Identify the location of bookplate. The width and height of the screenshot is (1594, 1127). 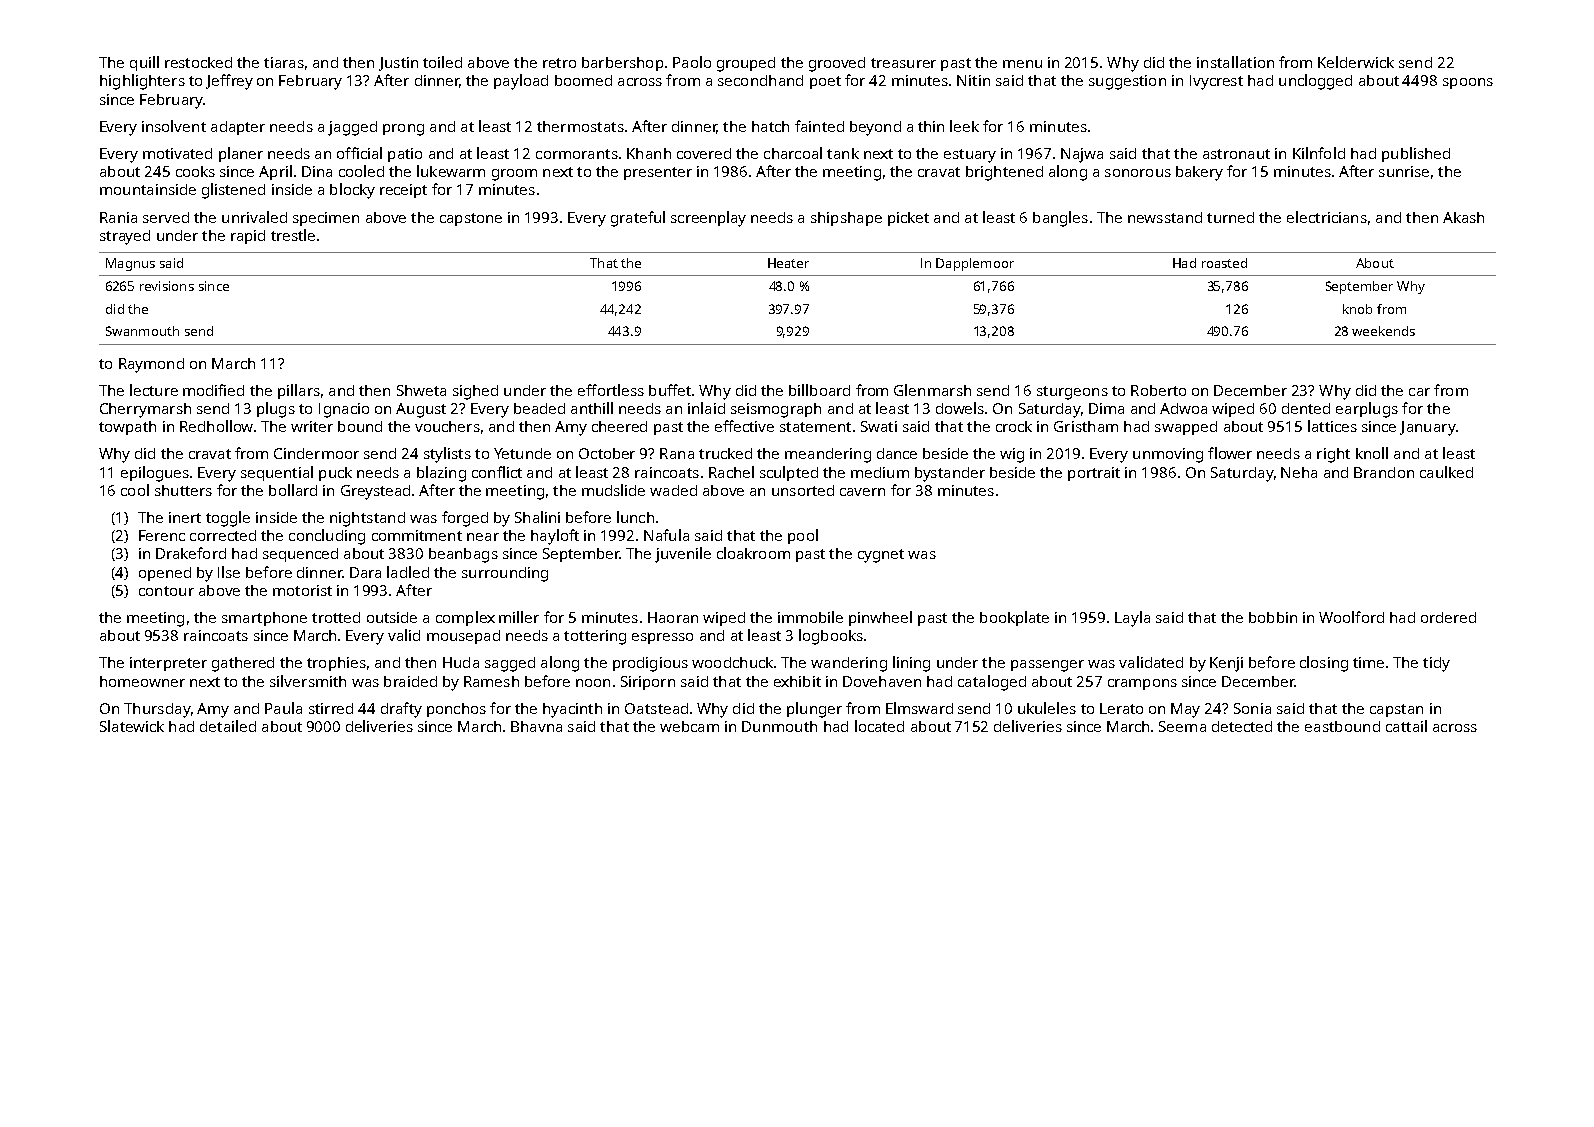
(1014, 618).
